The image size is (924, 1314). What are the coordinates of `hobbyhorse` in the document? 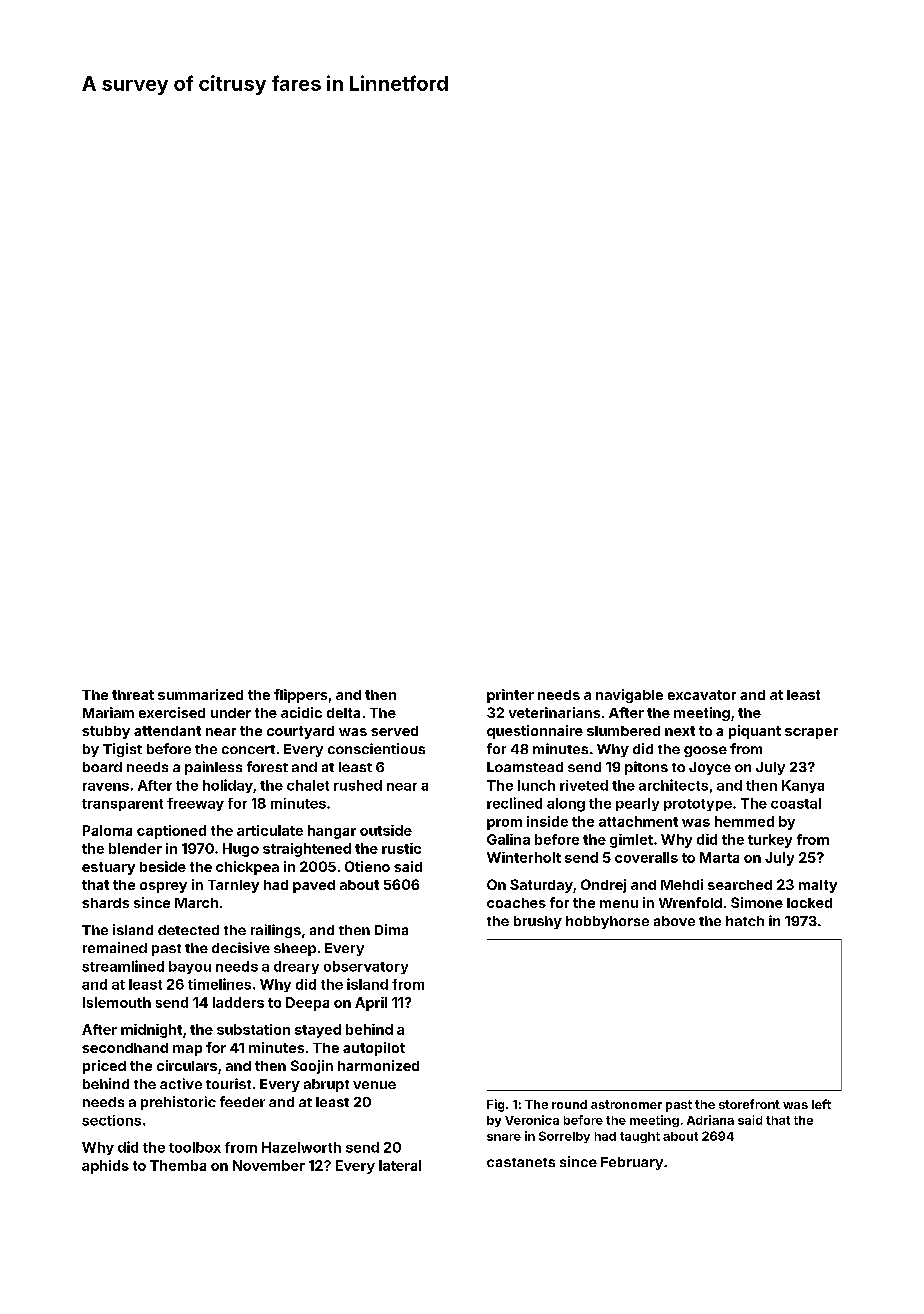 It's located at (607, 922).
